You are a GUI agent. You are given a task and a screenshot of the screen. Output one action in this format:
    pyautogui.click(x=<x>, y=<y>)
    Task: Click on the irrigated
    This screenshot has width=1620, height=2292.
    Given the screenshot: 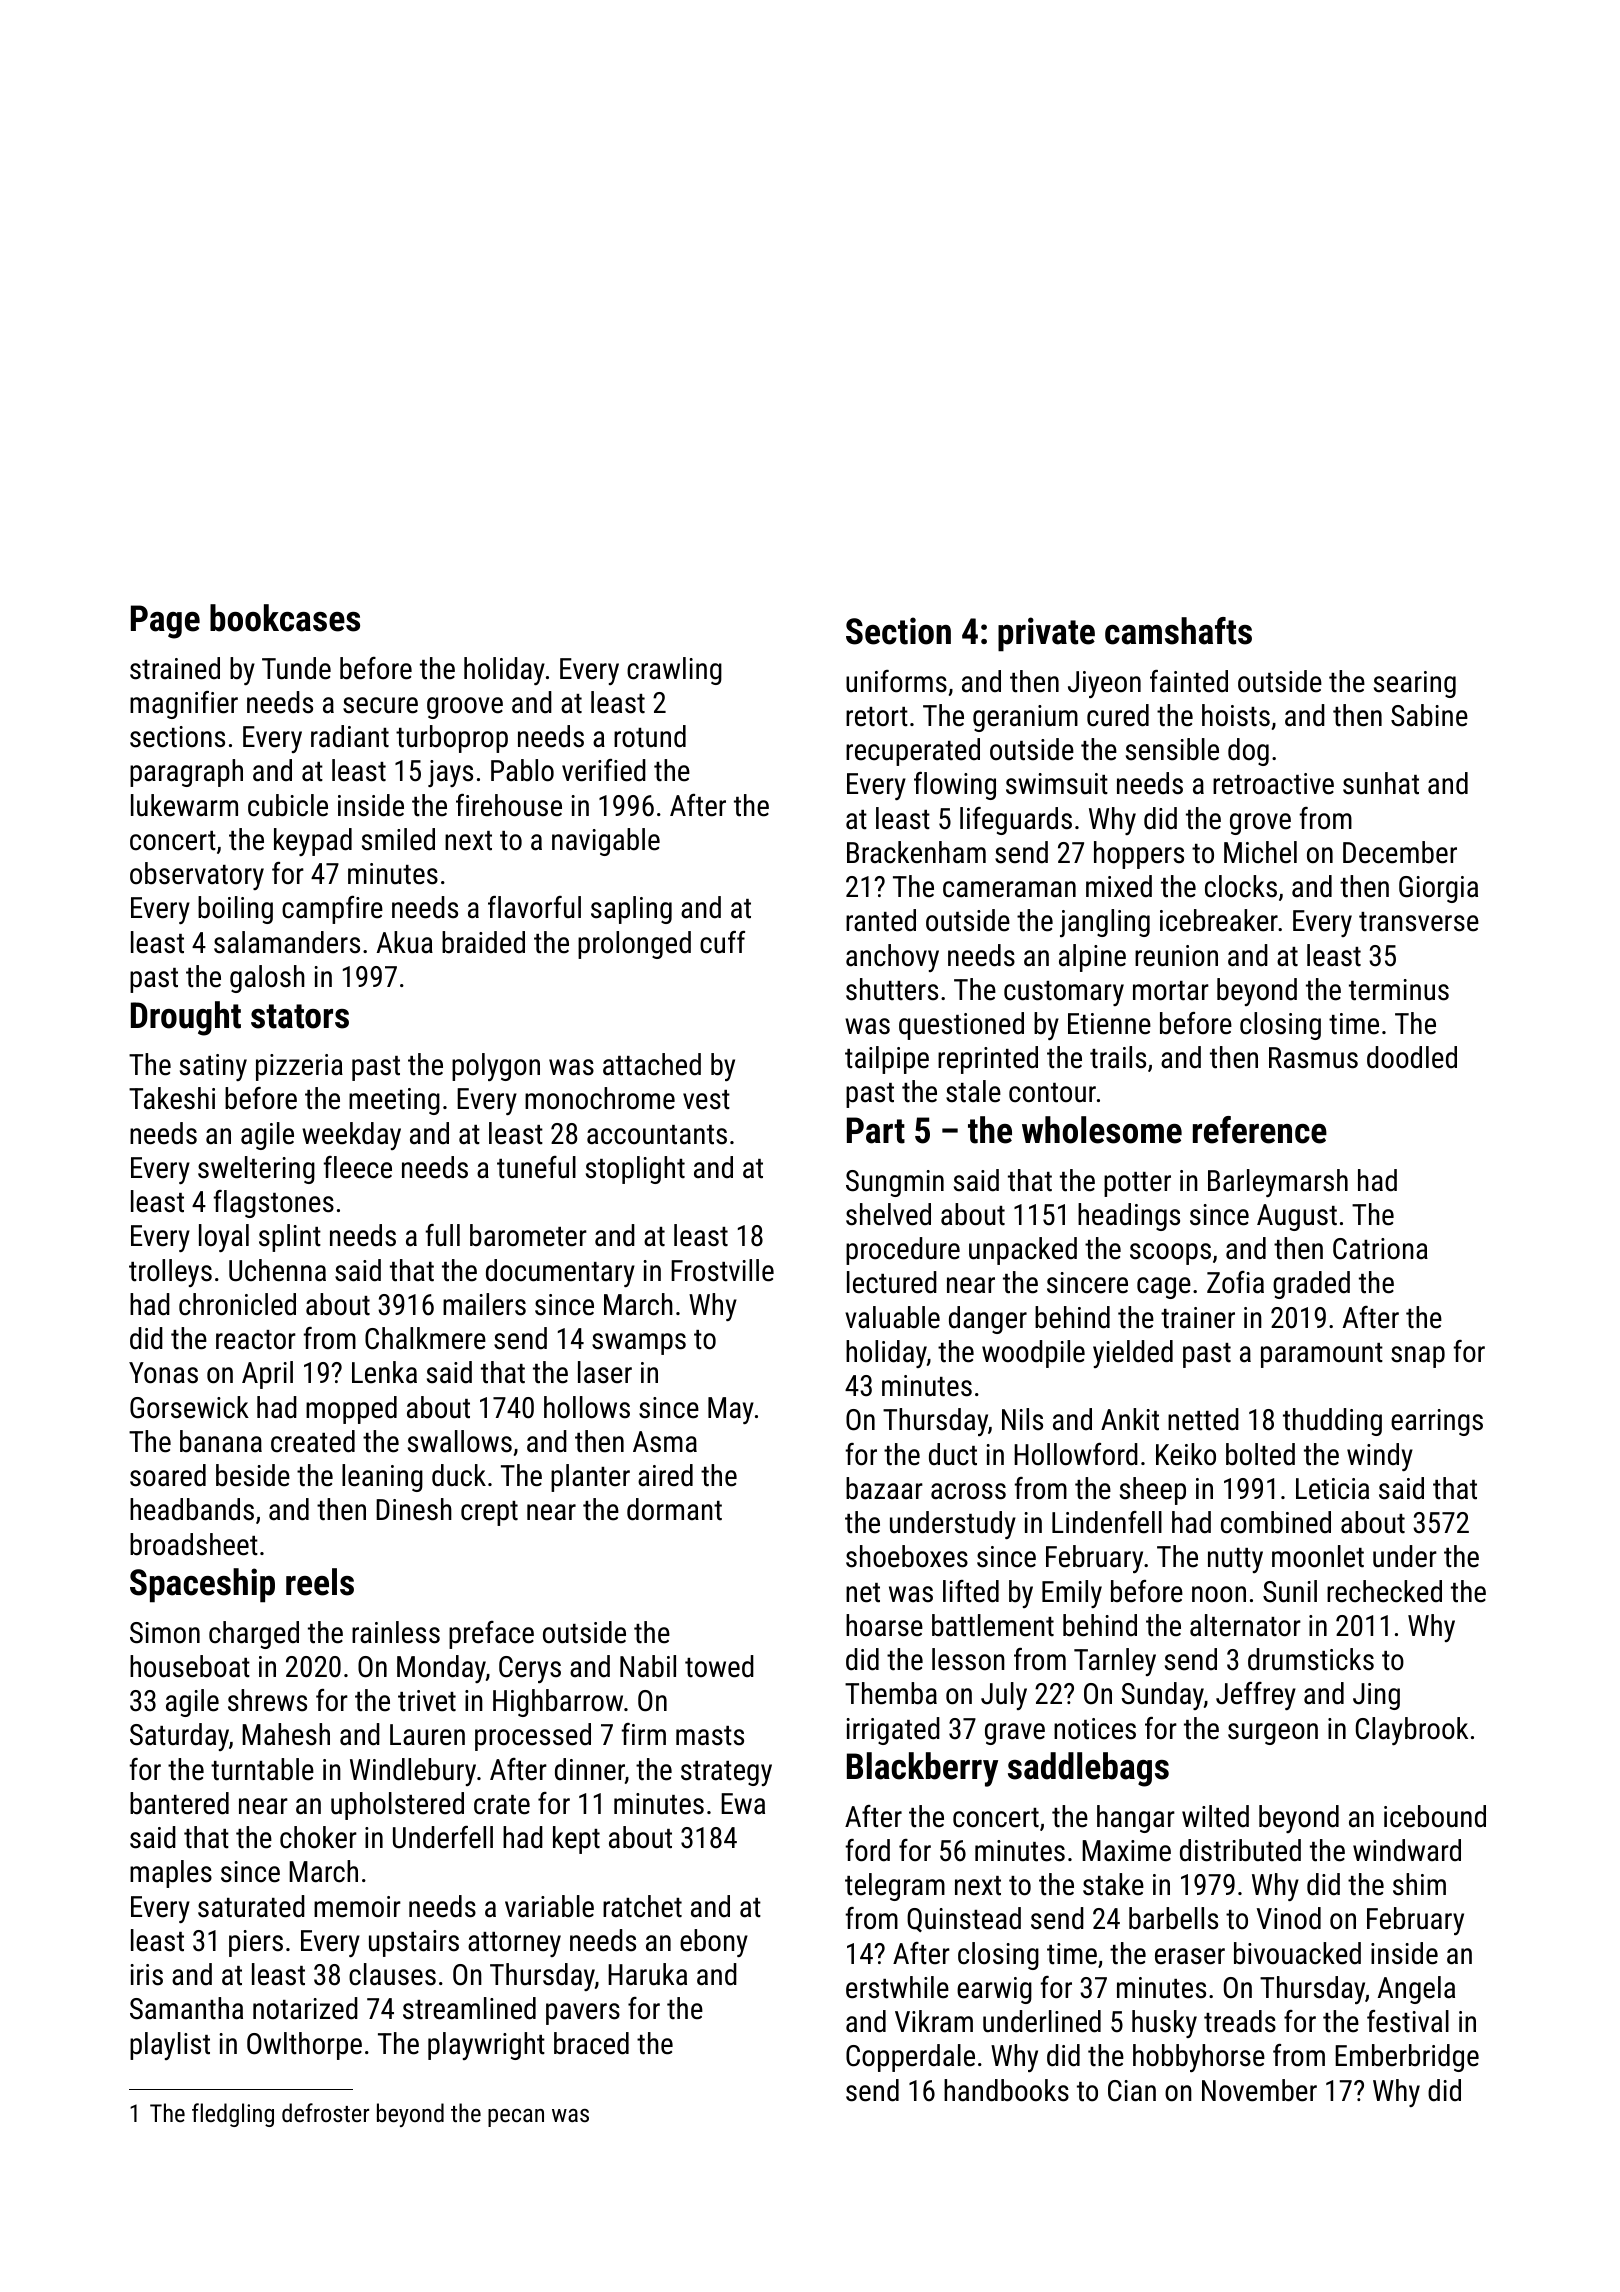 What is the action you would take?
    pyautogui.click(x=893, y=1731)
